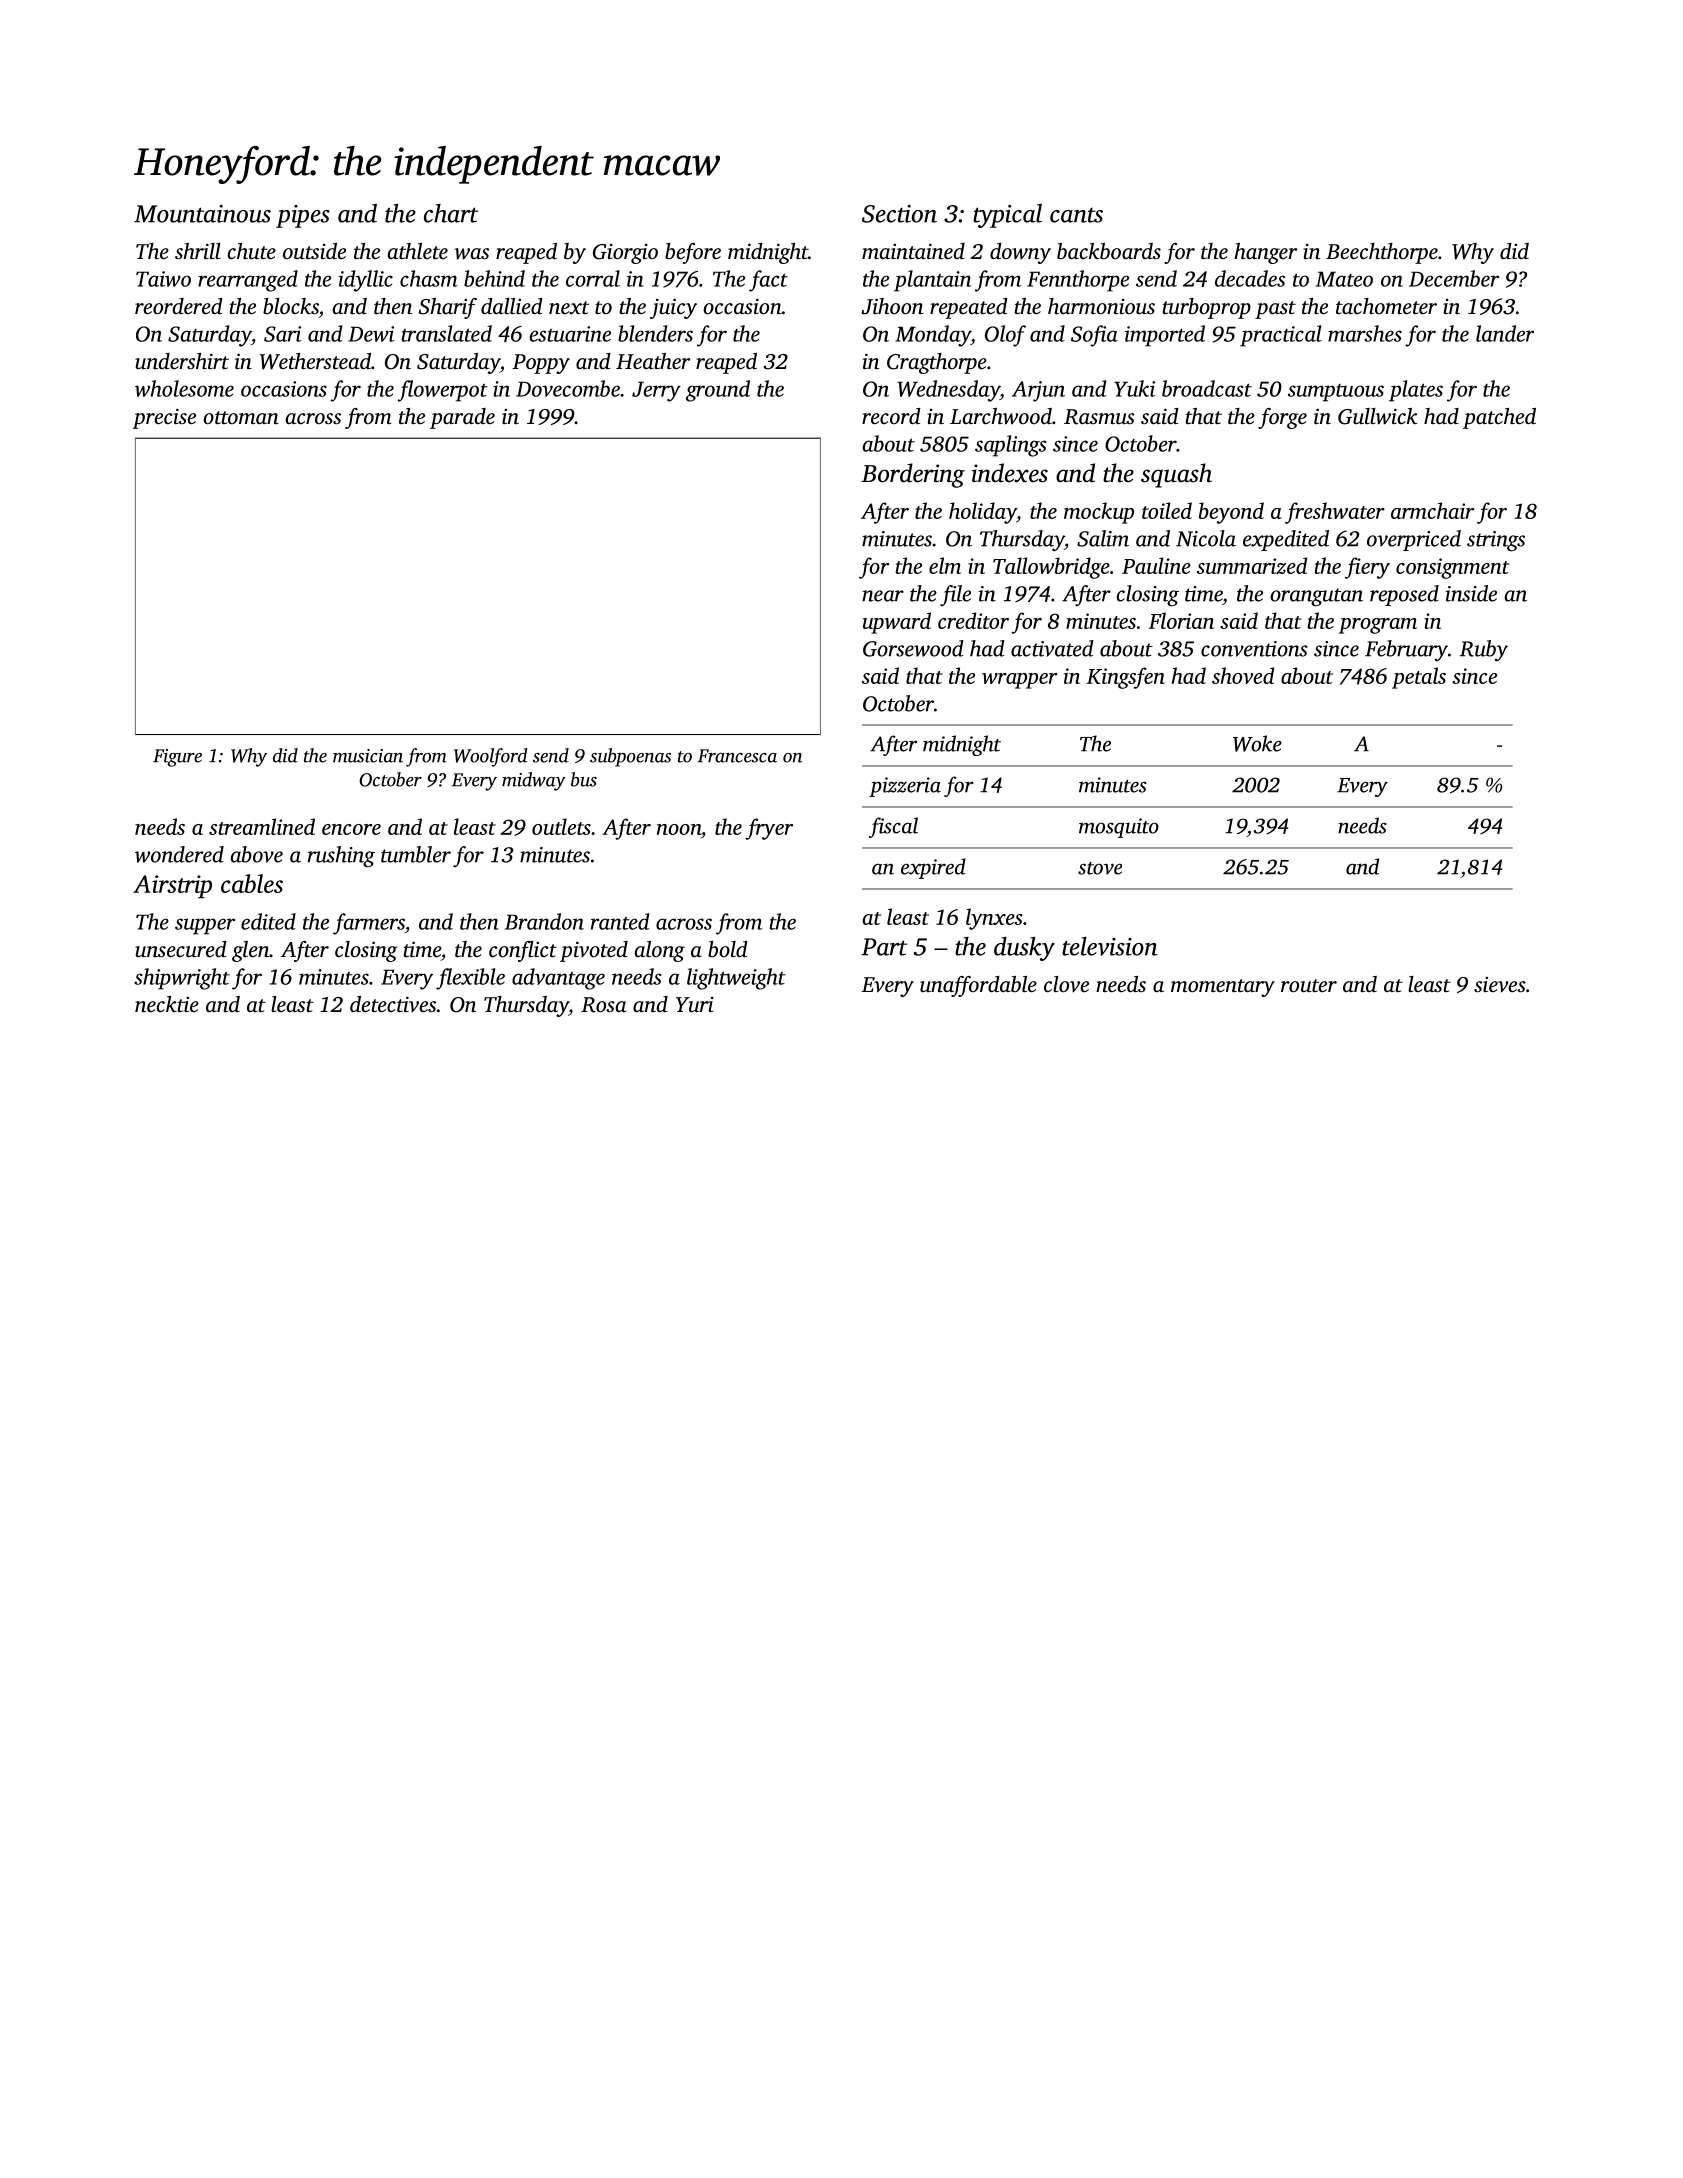 Image resolution: width=1683 pixels, height=2178 pixels. I want to click on bus, so click(584, 779).
